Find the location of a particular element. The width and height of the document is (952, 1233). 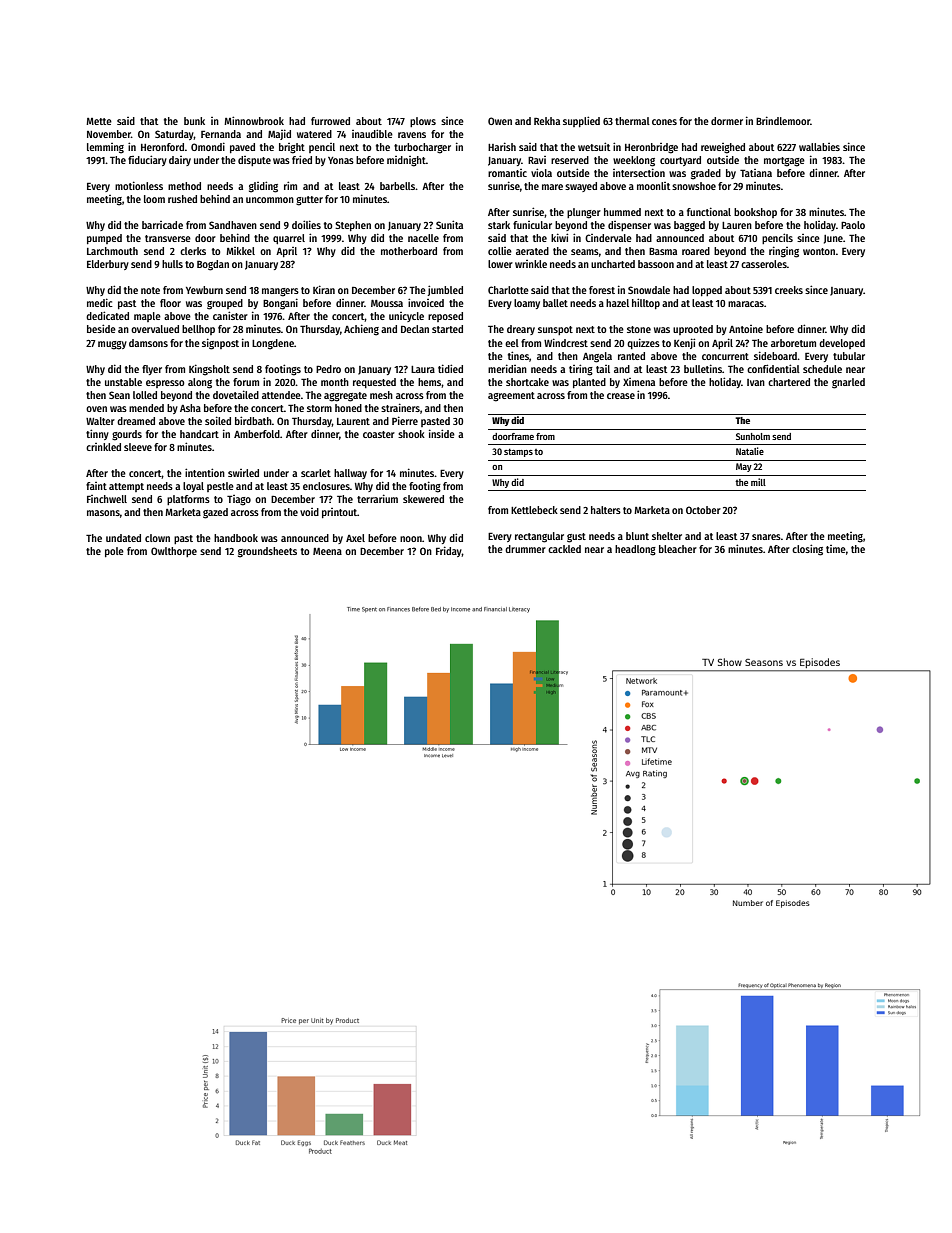

Kettlebeck is located at coordinates (534, 510).
